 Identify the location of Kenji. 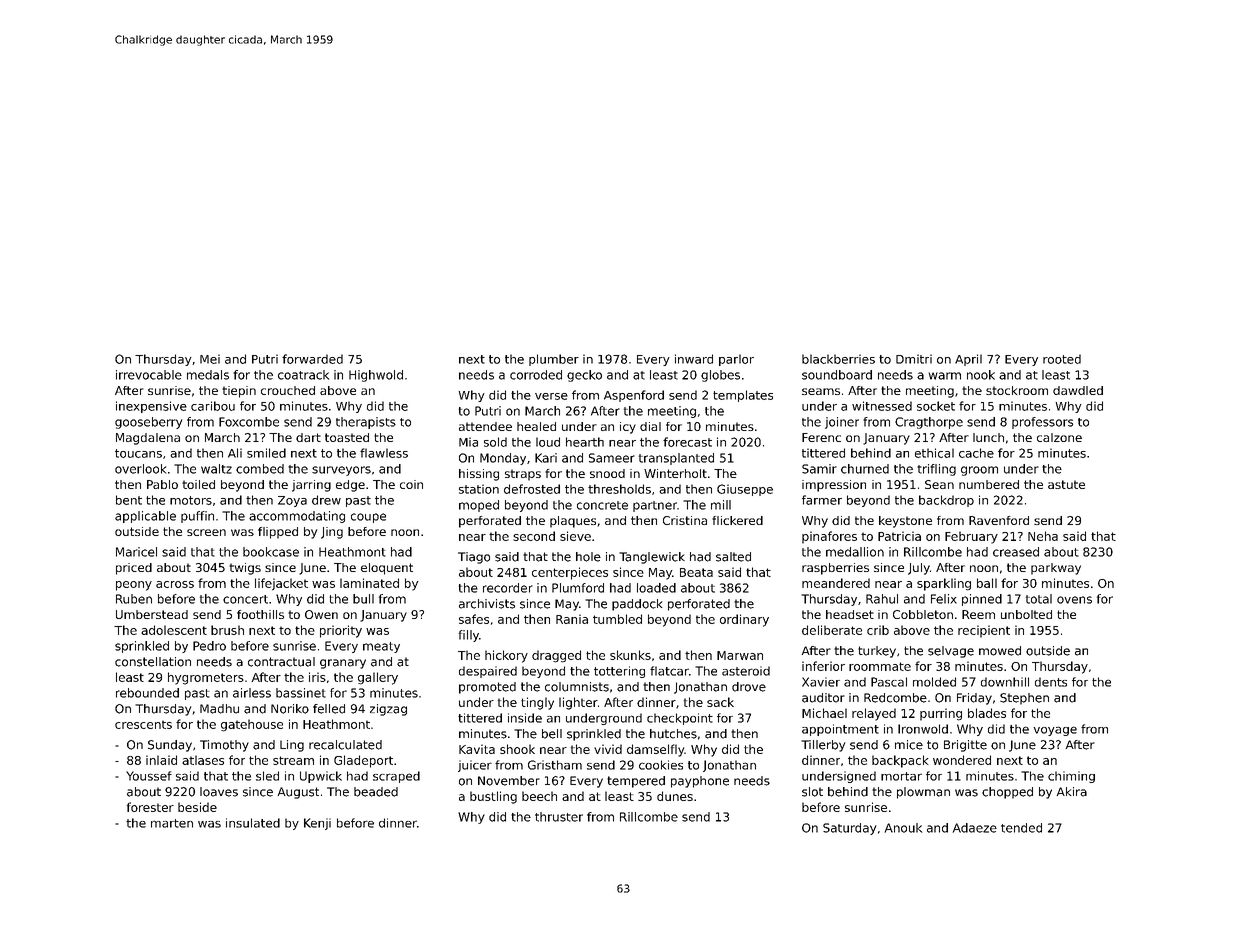
(317, 824).
